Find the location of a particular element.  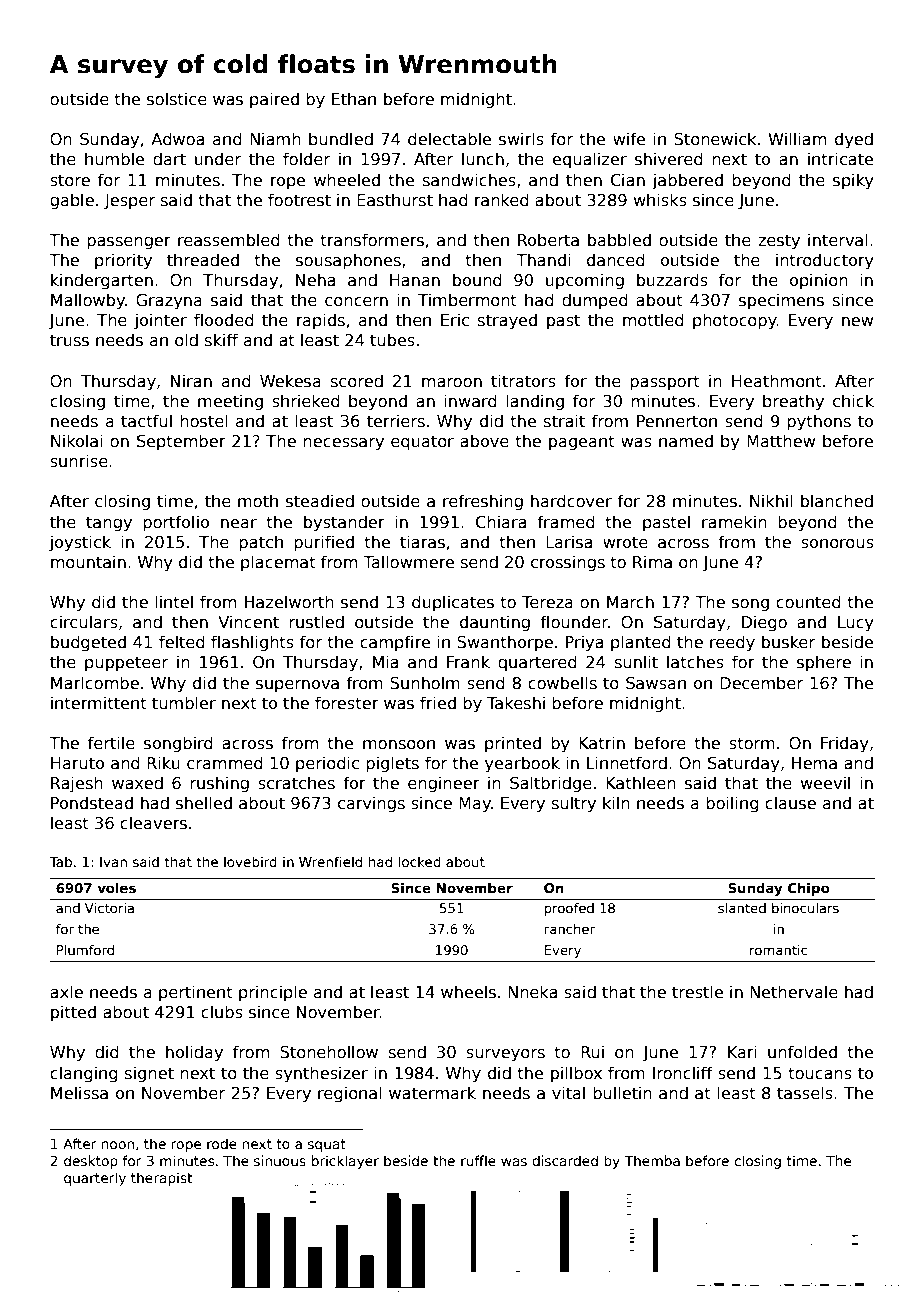

spiky is located at coordinates (853, 181).
